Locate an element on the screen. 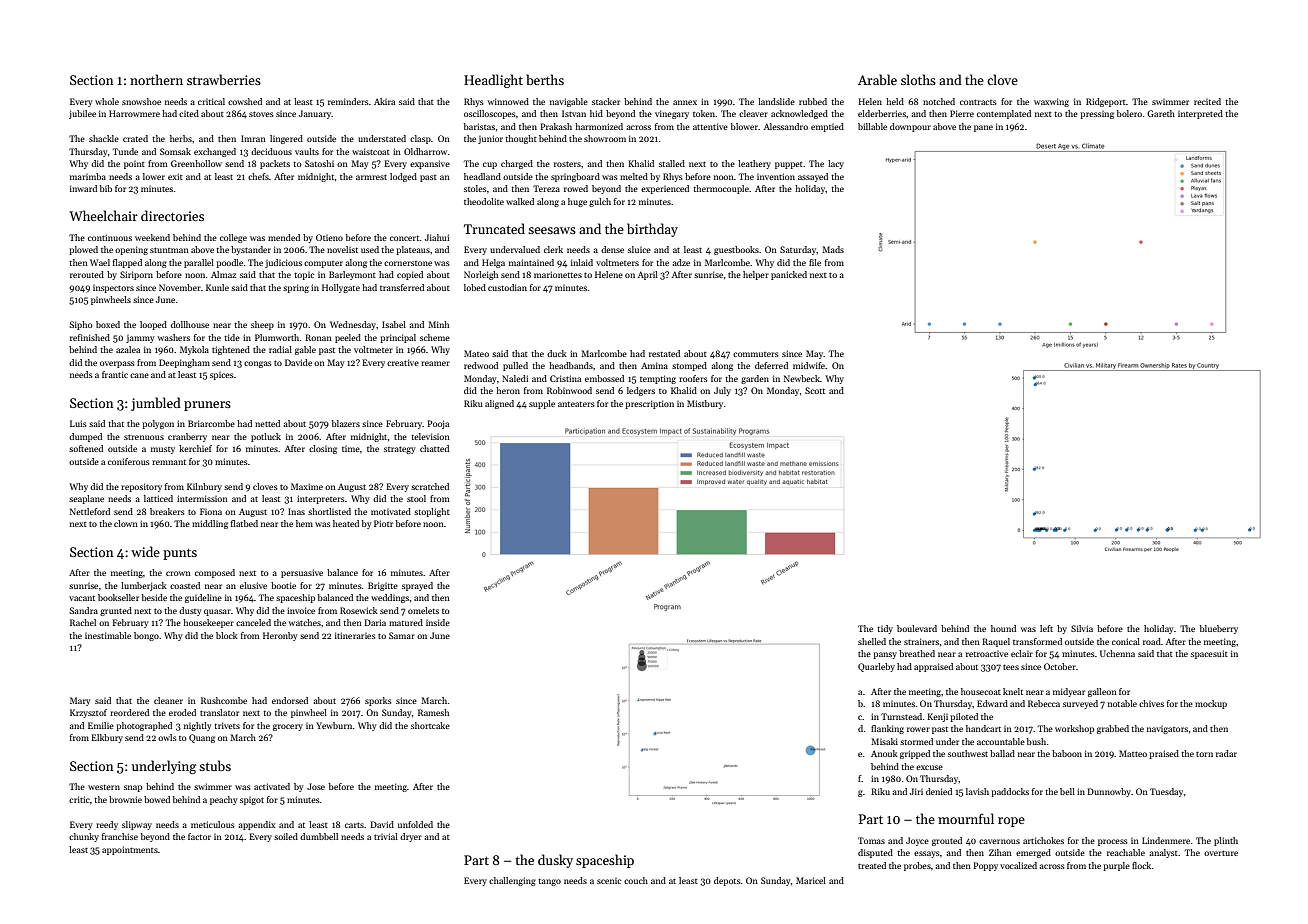 The height and width of the screenshot is (924, 1308). shelled is located at coordinates (872, 641).
